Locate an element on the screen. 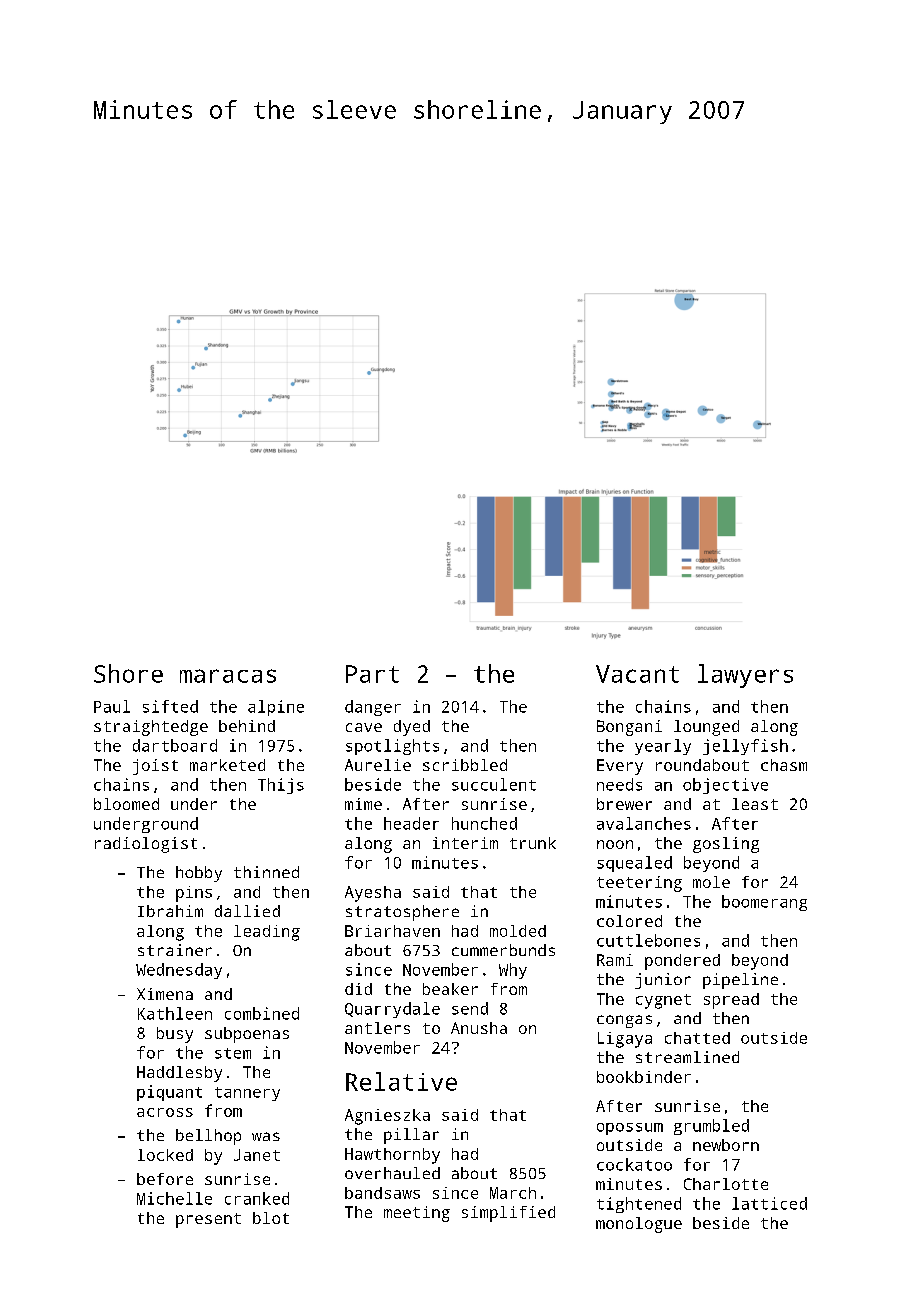  lawyers is located at coordinates (745, 676).
